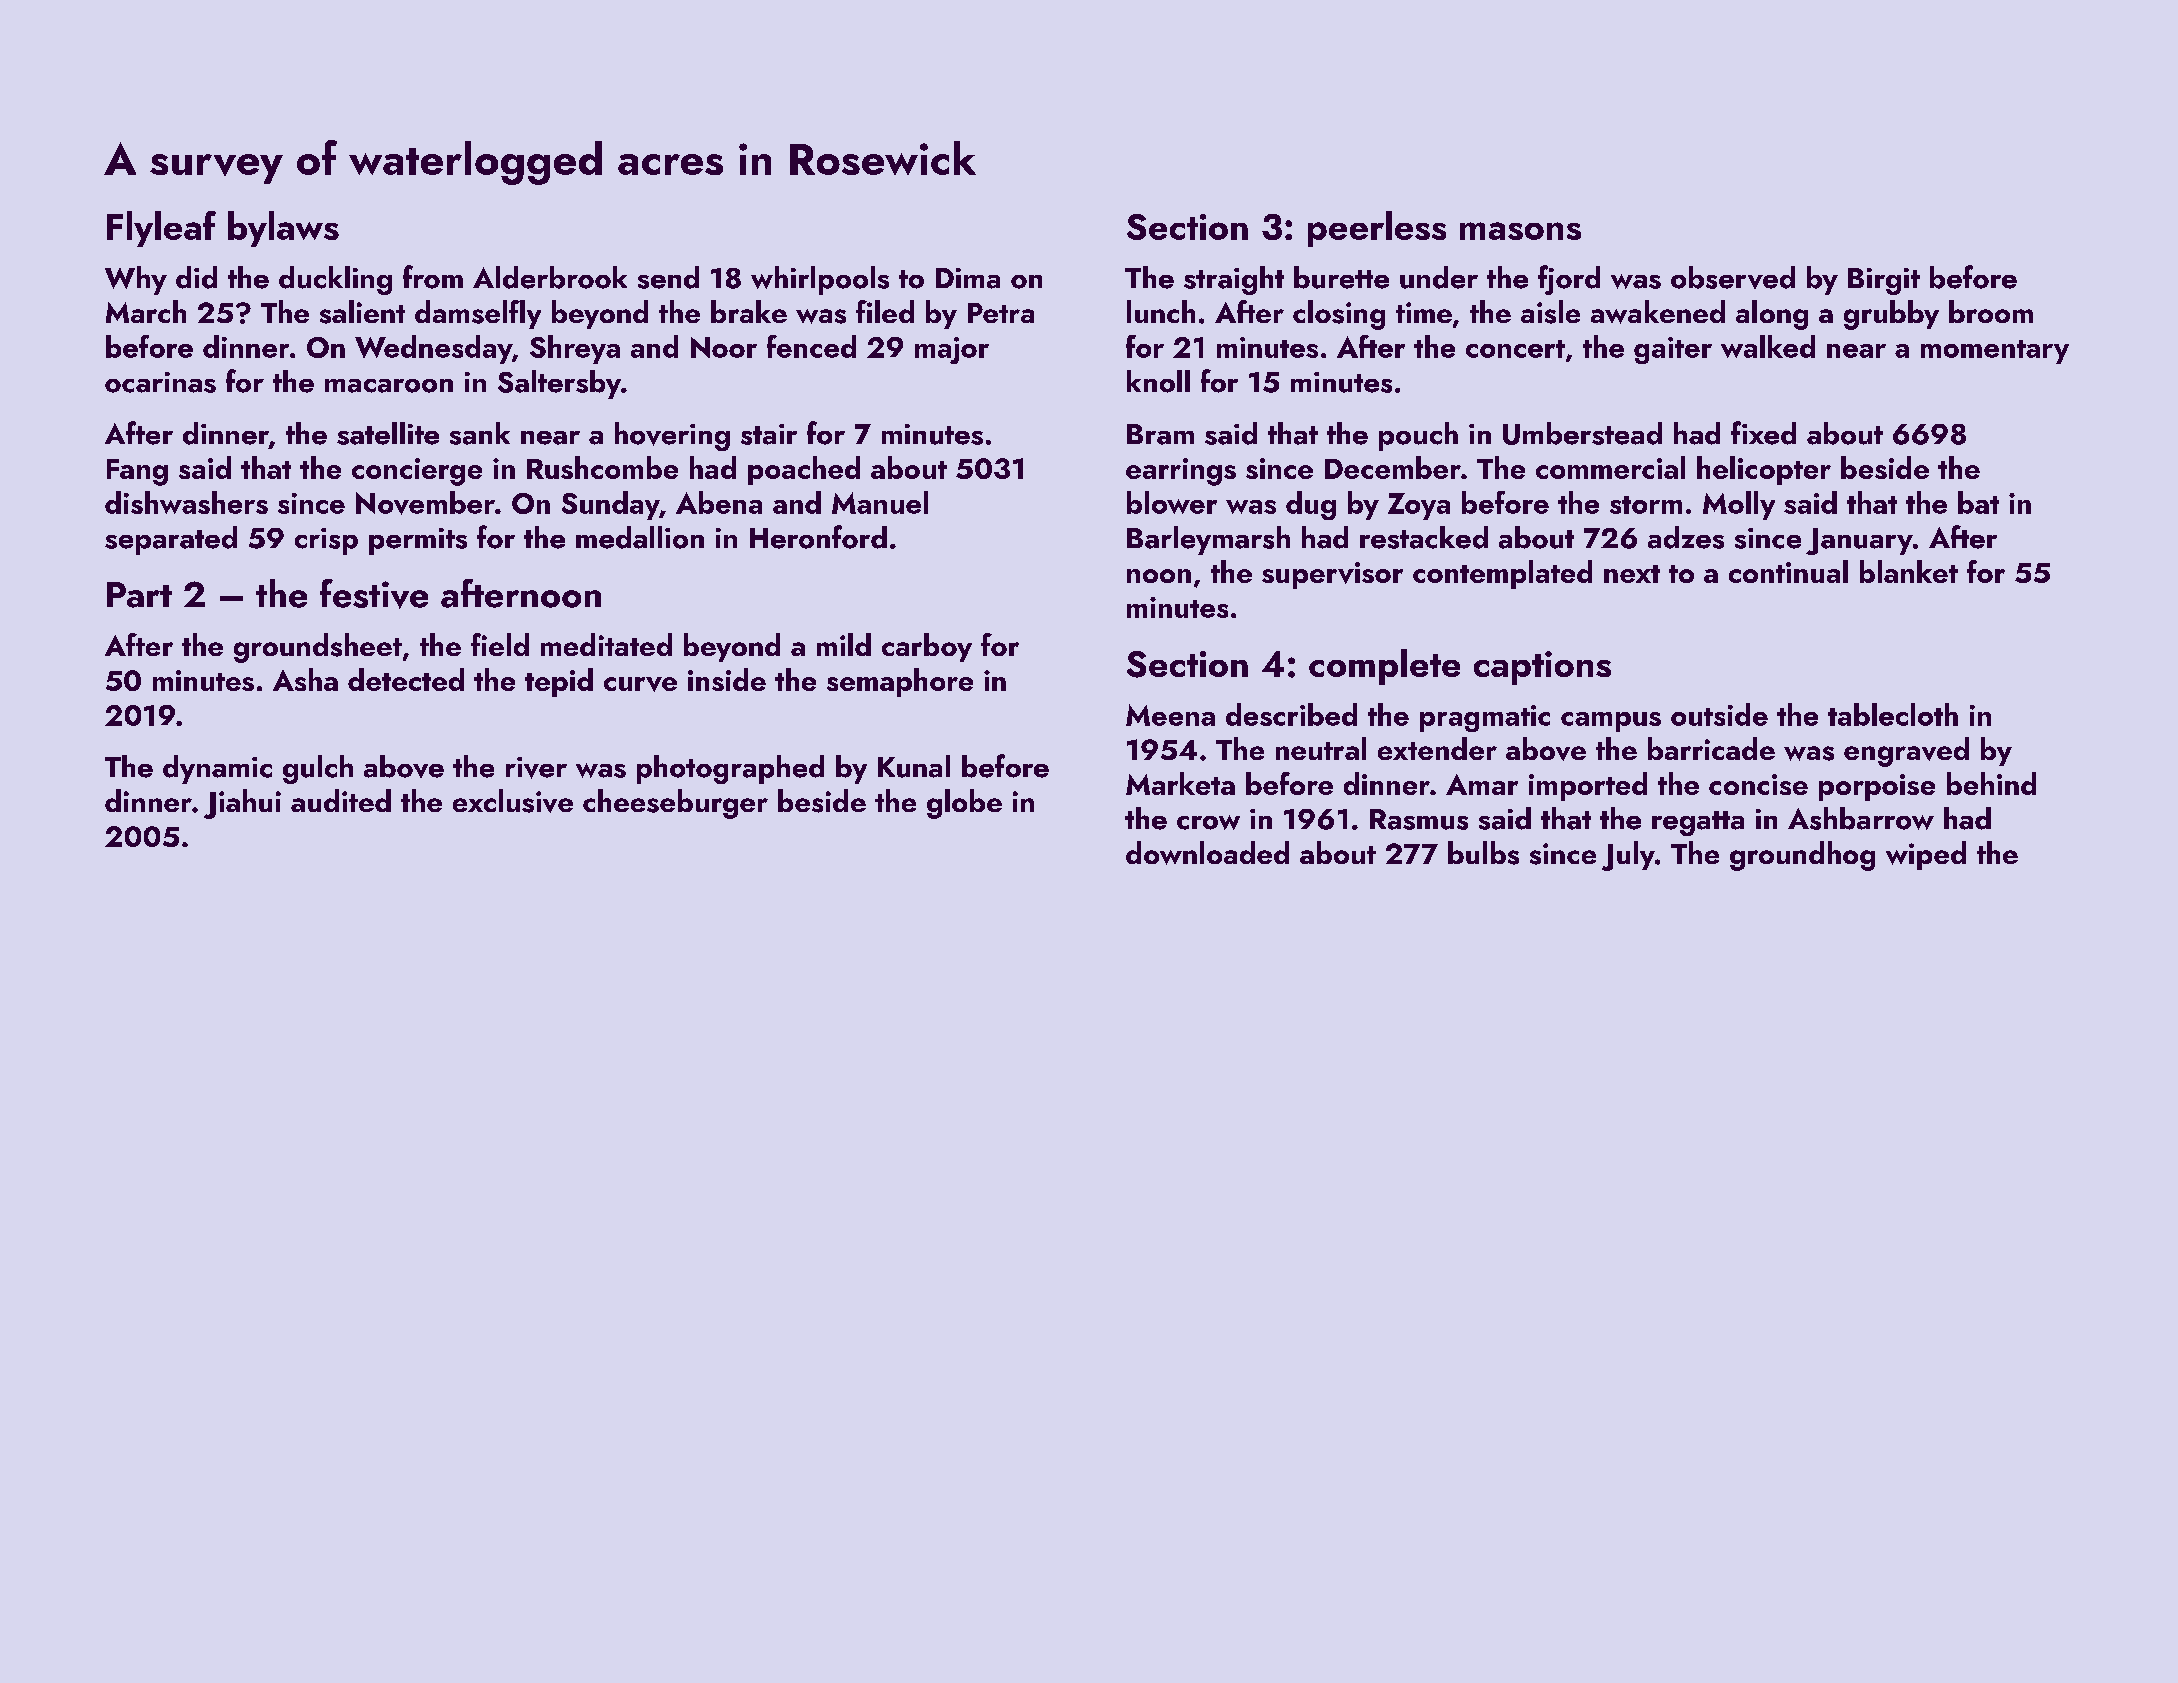  I want to click on semaphore, so click(900, 682).
